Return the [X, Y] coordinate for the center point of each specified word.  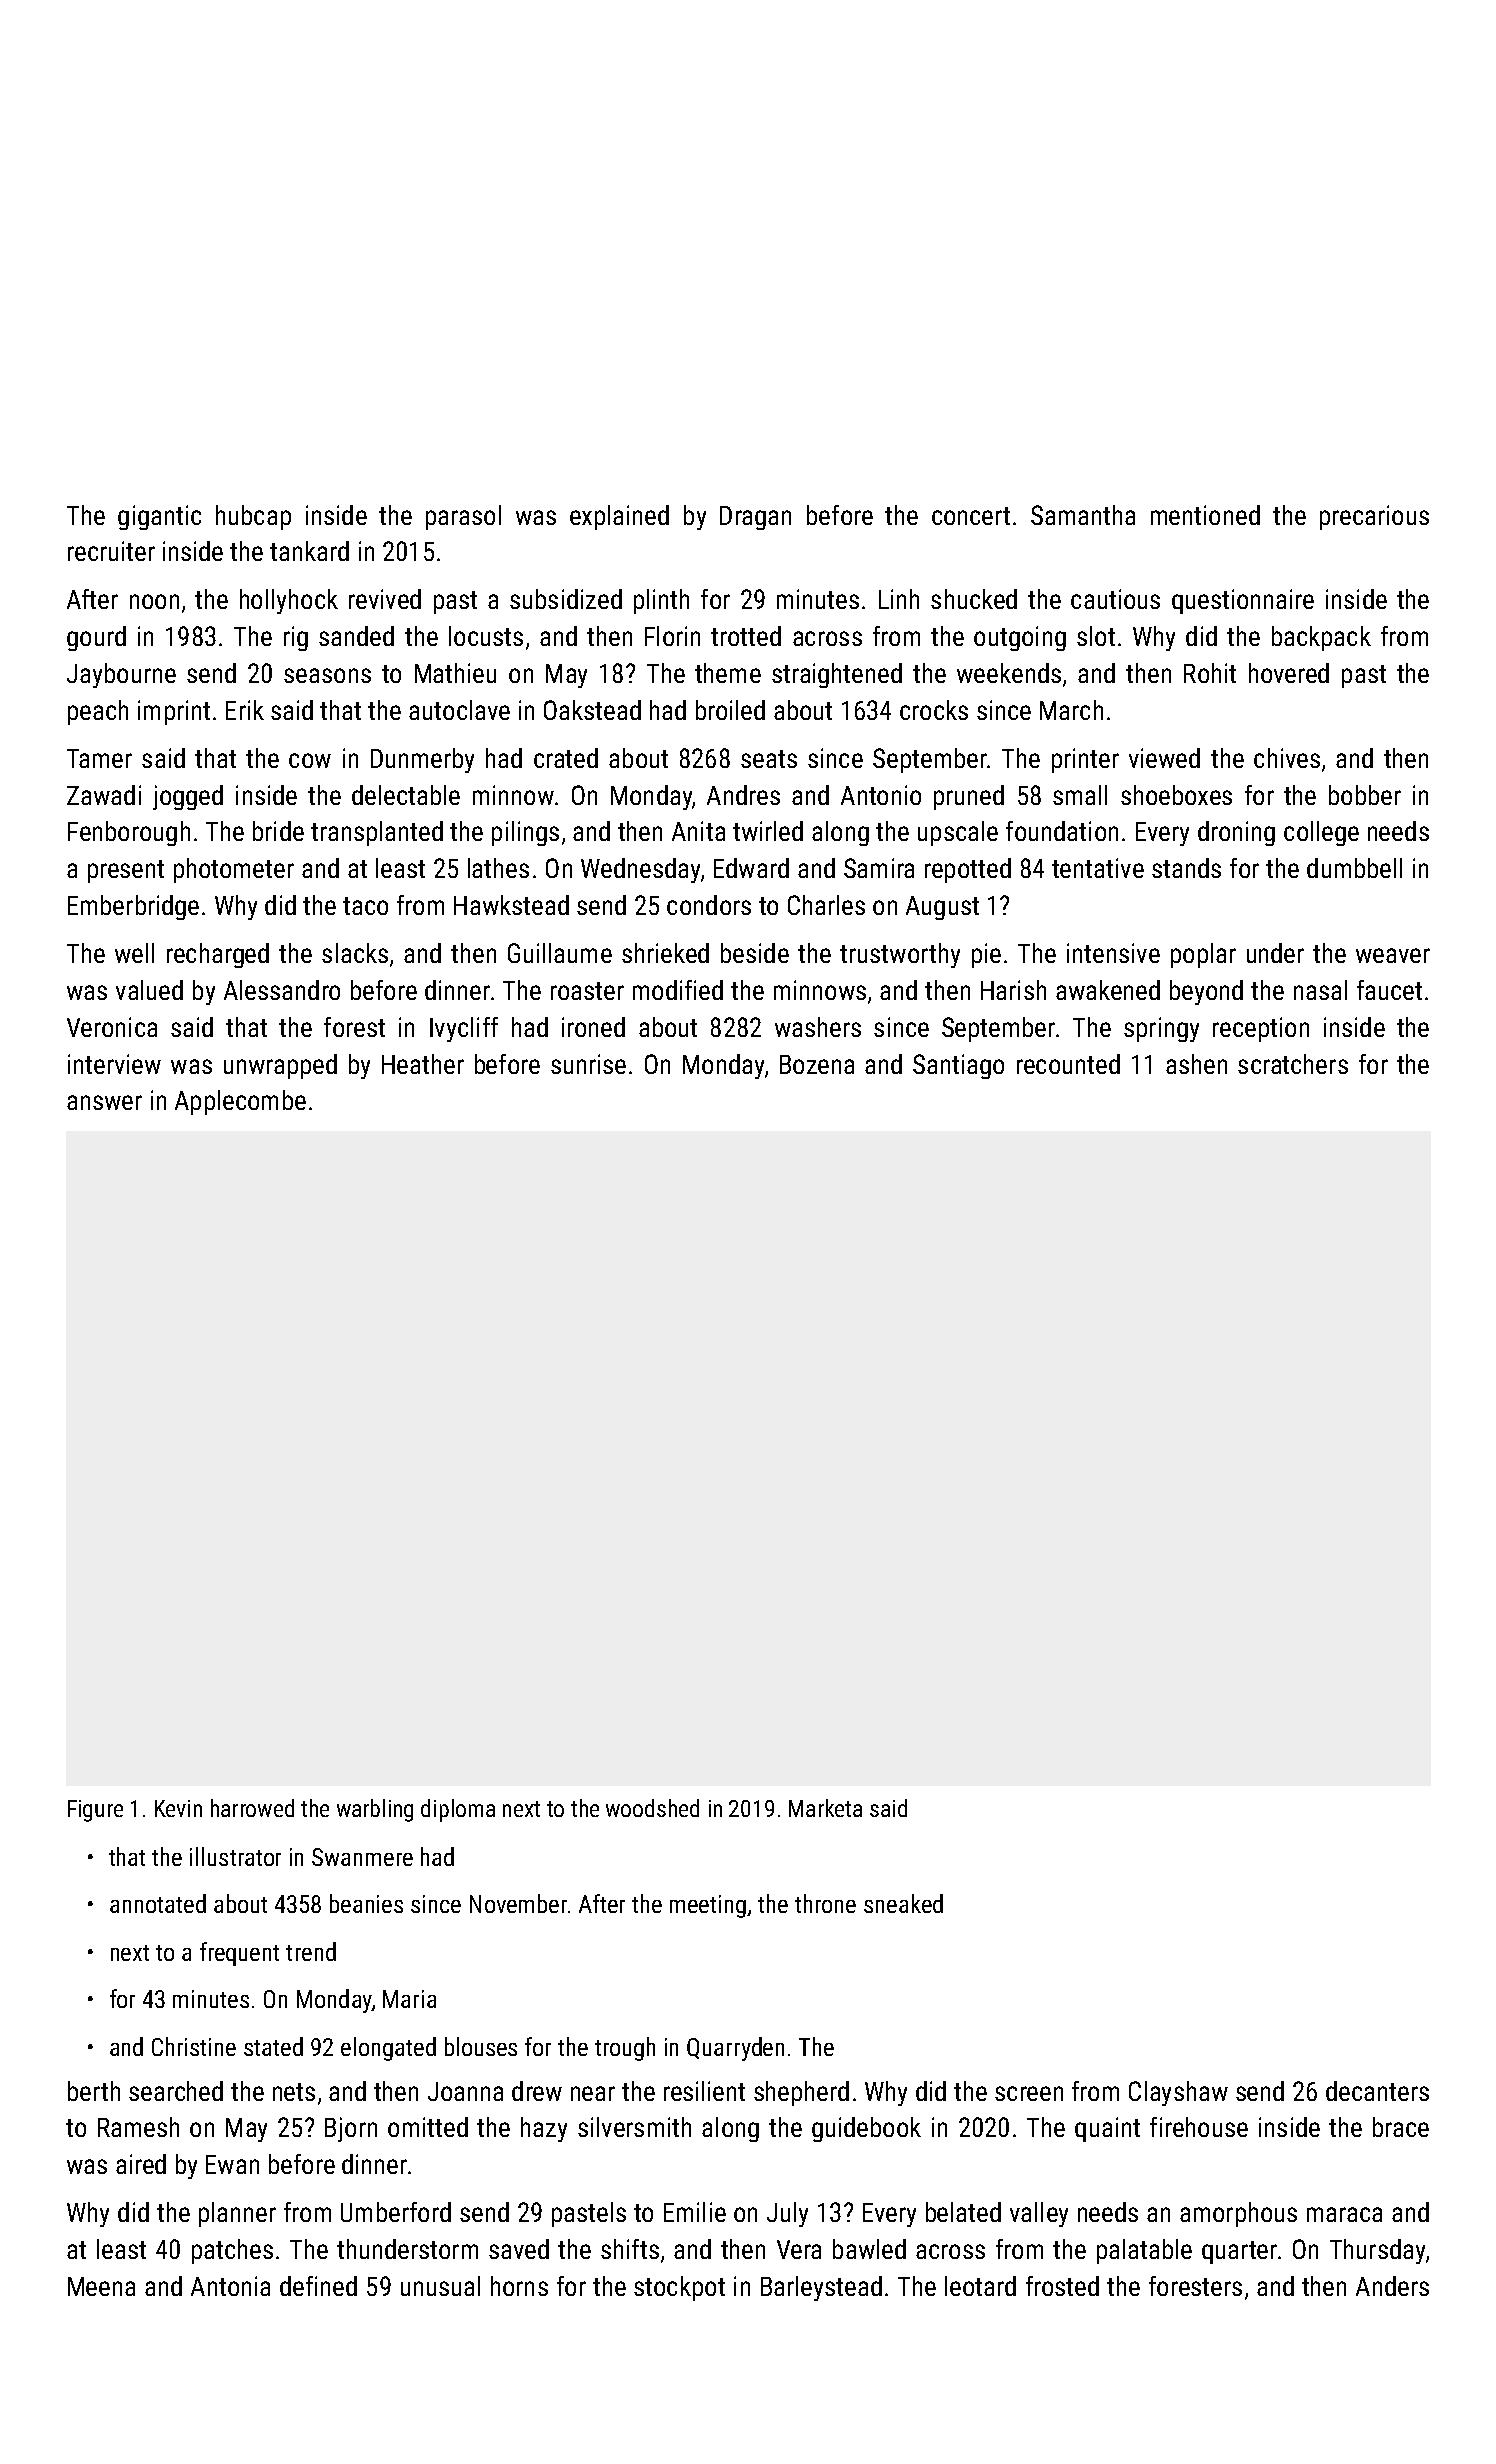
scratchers [1293, 1064]
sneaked [903, 1903]
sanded [356, 636]
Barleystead [821, 2288]
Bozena [817, 1064]
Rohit [1210, 673]
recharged [218, 955]
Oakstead [592, 710]
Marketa [825, 1808]
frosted [1062, 2286]
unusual [440, 2286]
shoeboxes [1176, 795]
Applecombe [240, 1102]
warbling [375, 1810]
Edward [751, 868]
